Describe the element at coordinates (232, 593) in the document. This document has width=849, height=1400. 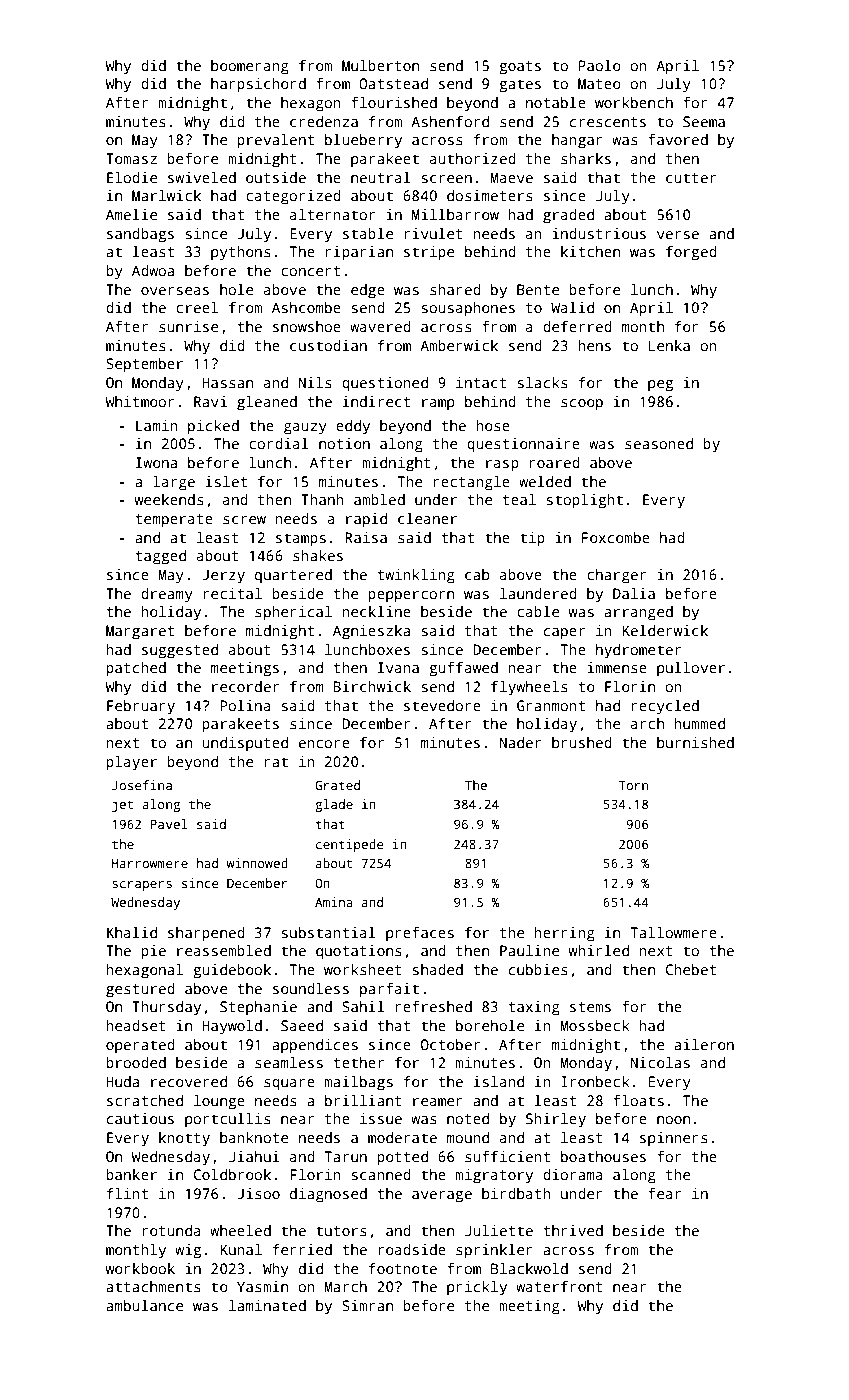
I see `recital` at that location.
